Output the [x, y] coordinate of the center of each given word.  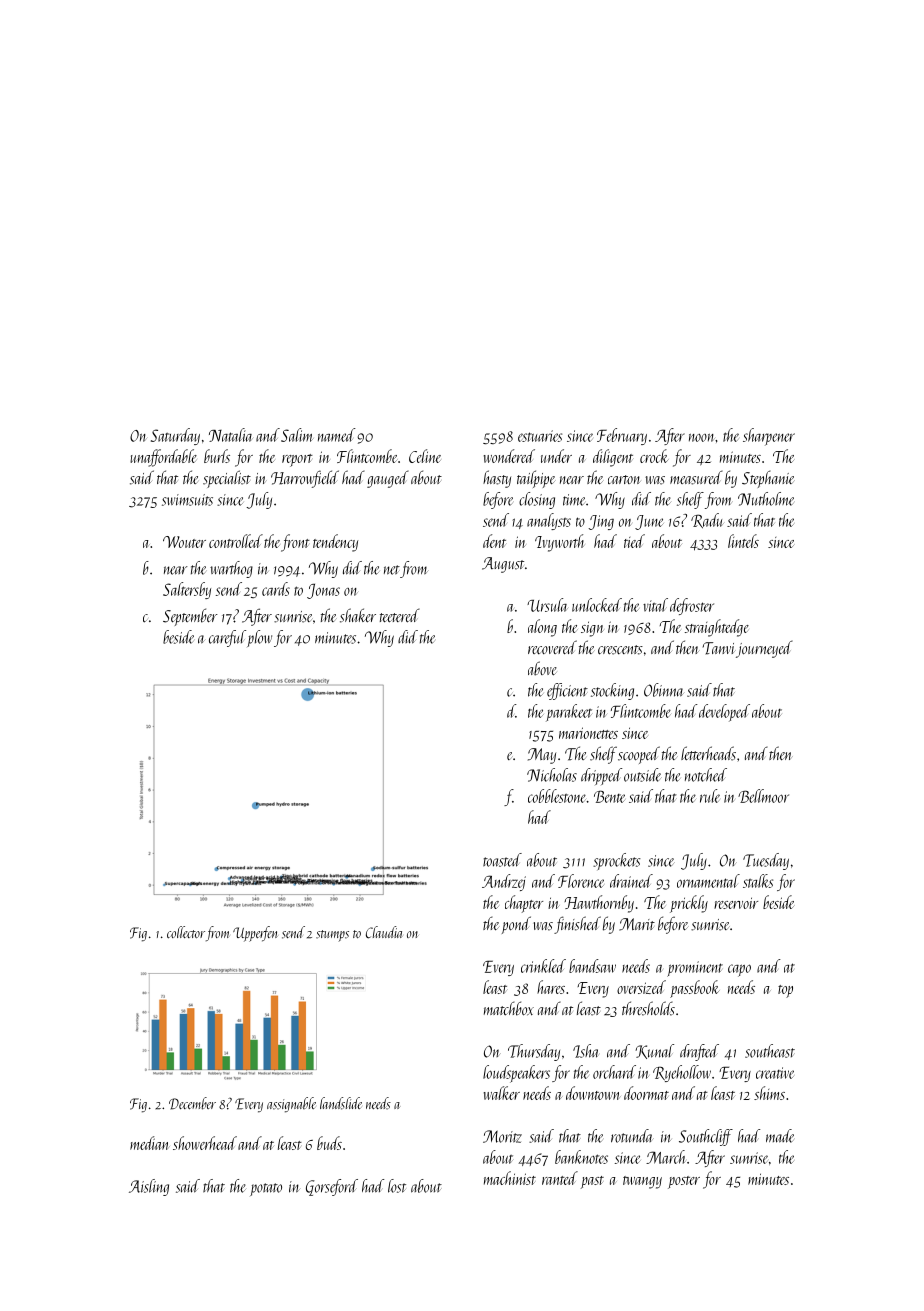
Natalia [231, 435]
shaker [358, 615]
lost [397, 1186]
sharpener [769, 437]
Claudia [384, 932]
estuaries [540, 436]
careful [227, 638]
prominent [695, 969]
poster [684, 1182]
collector [186, 932]
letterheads [708, 753]
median [150, 1143]
